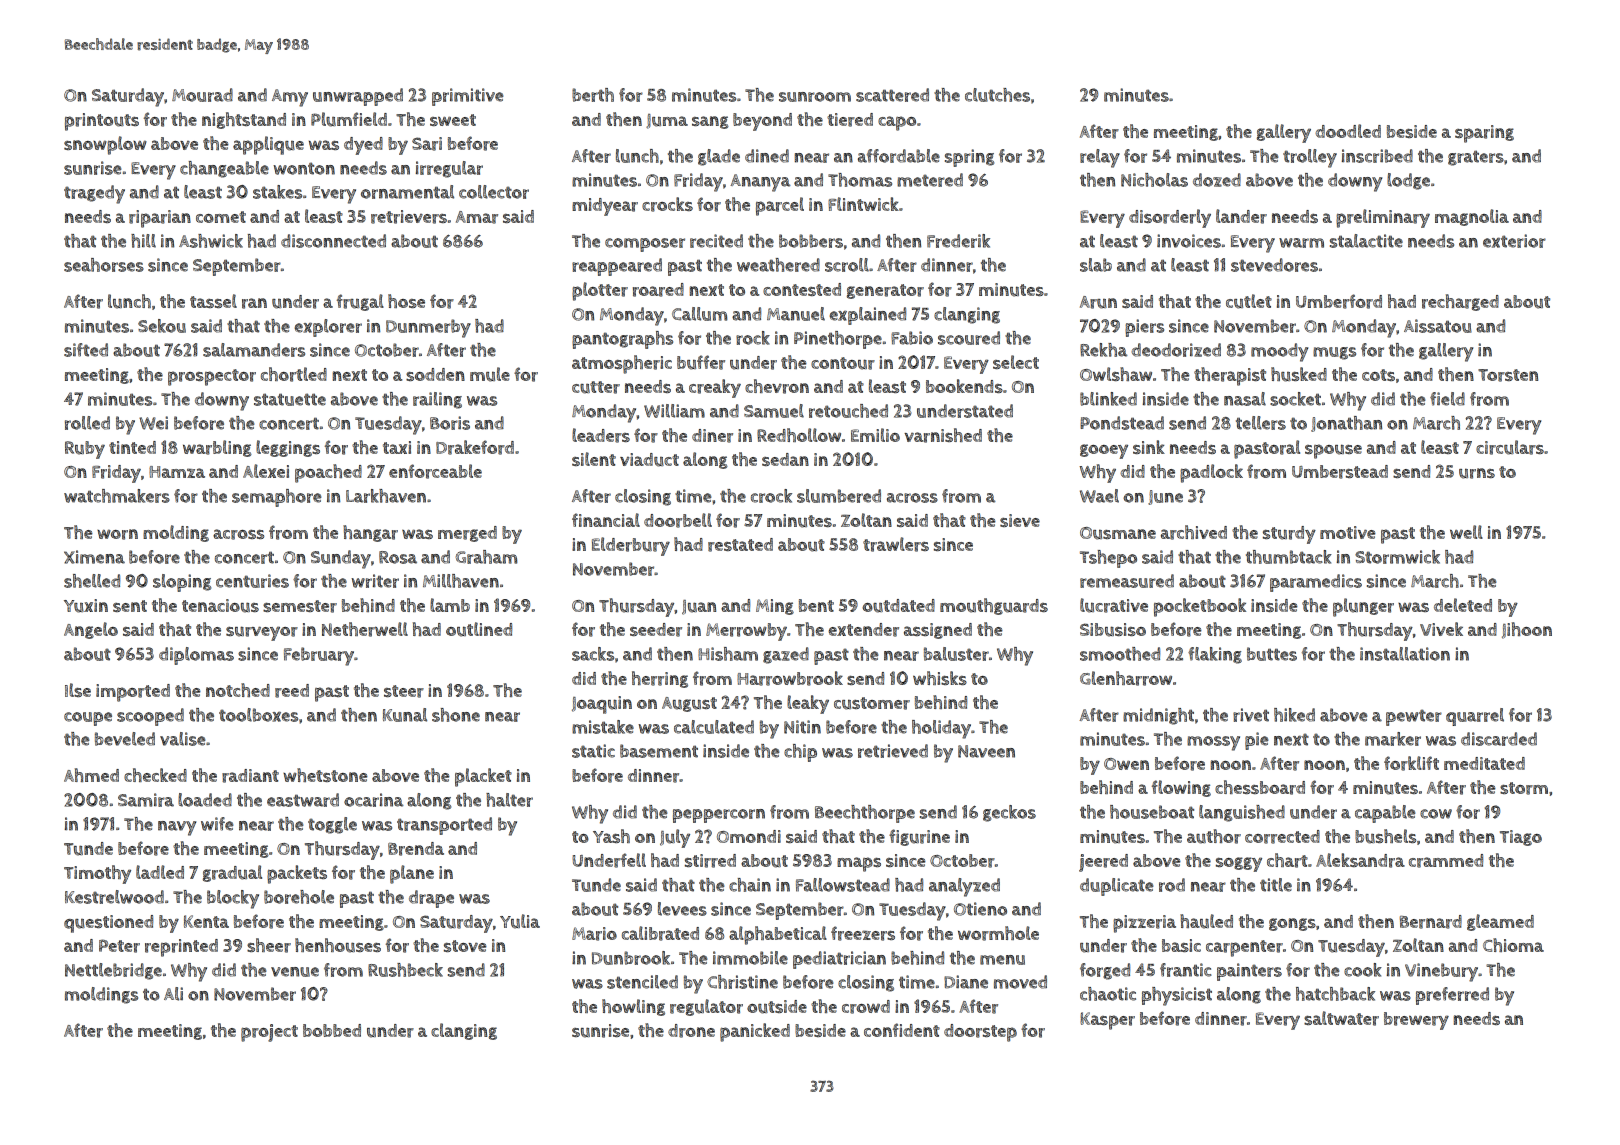 The height and width of the screenshot is (1145, 1620). What do you see at coordinates (750, 885) in the screenshot?
I see `chain` at bounding box center [750, 885].
